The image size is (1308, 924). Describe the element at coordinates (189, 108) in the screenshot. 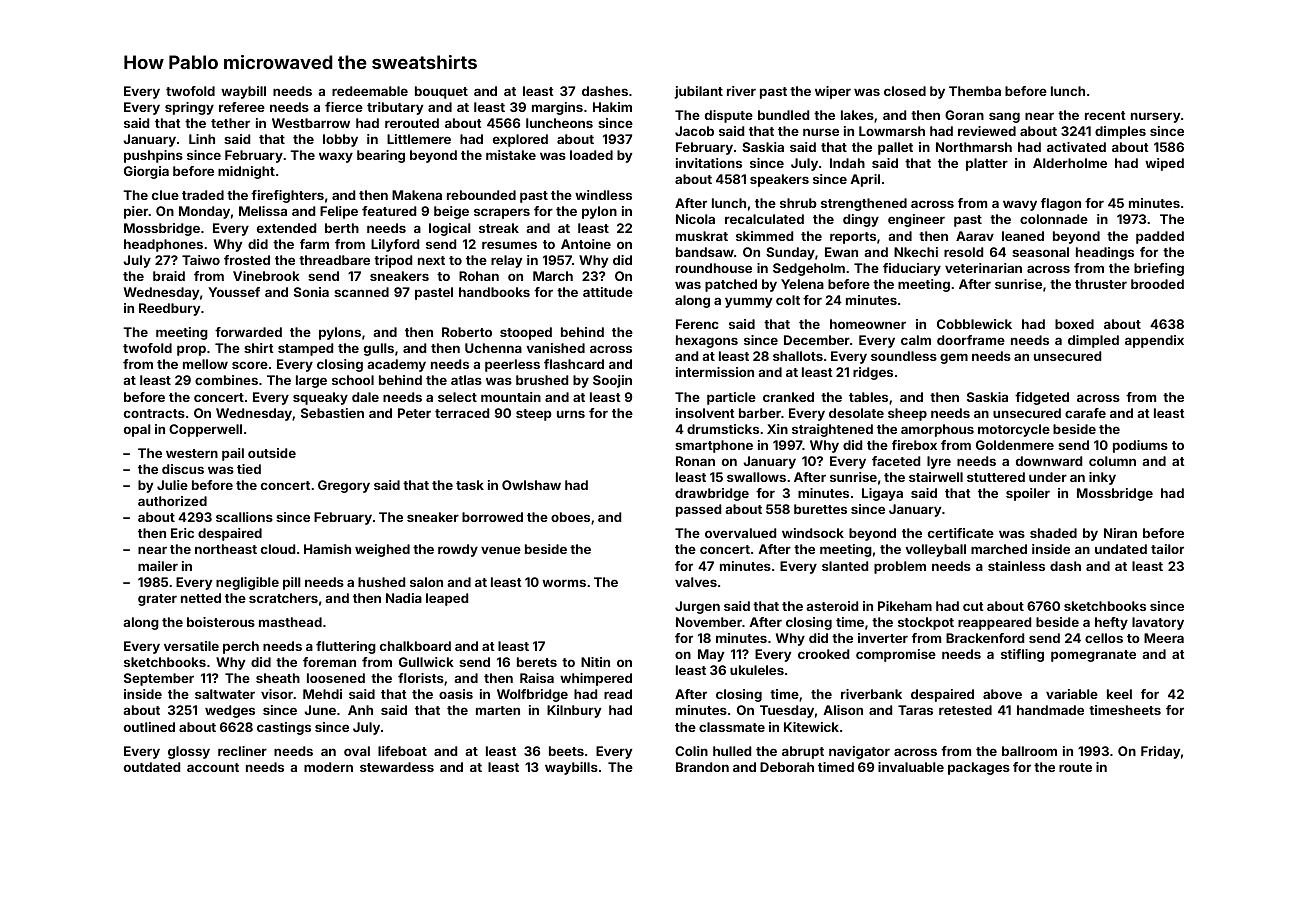

I see `springy` at that location.
